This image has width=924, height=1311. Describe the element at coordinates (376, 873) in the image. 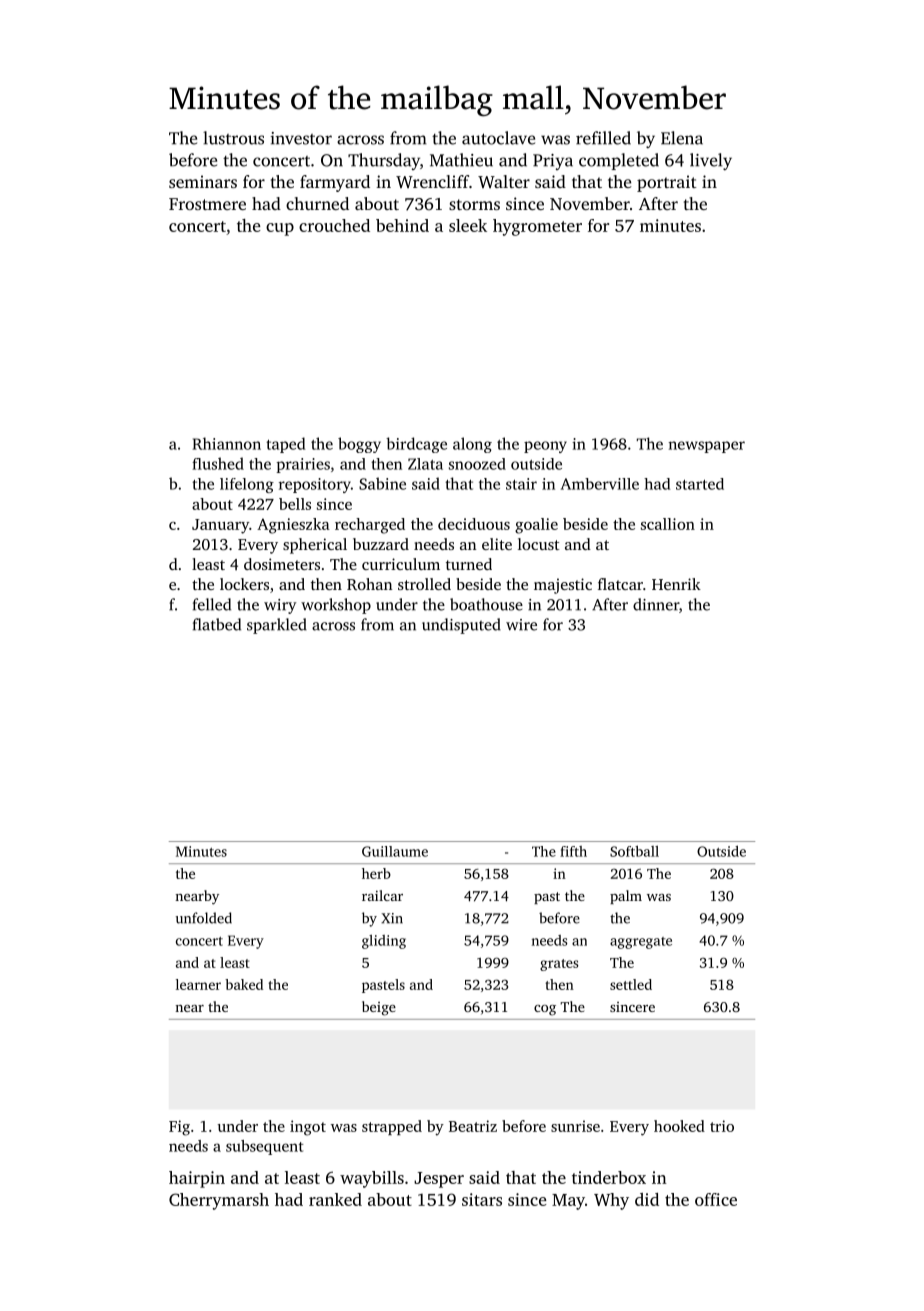

I see `herb` at that location.
